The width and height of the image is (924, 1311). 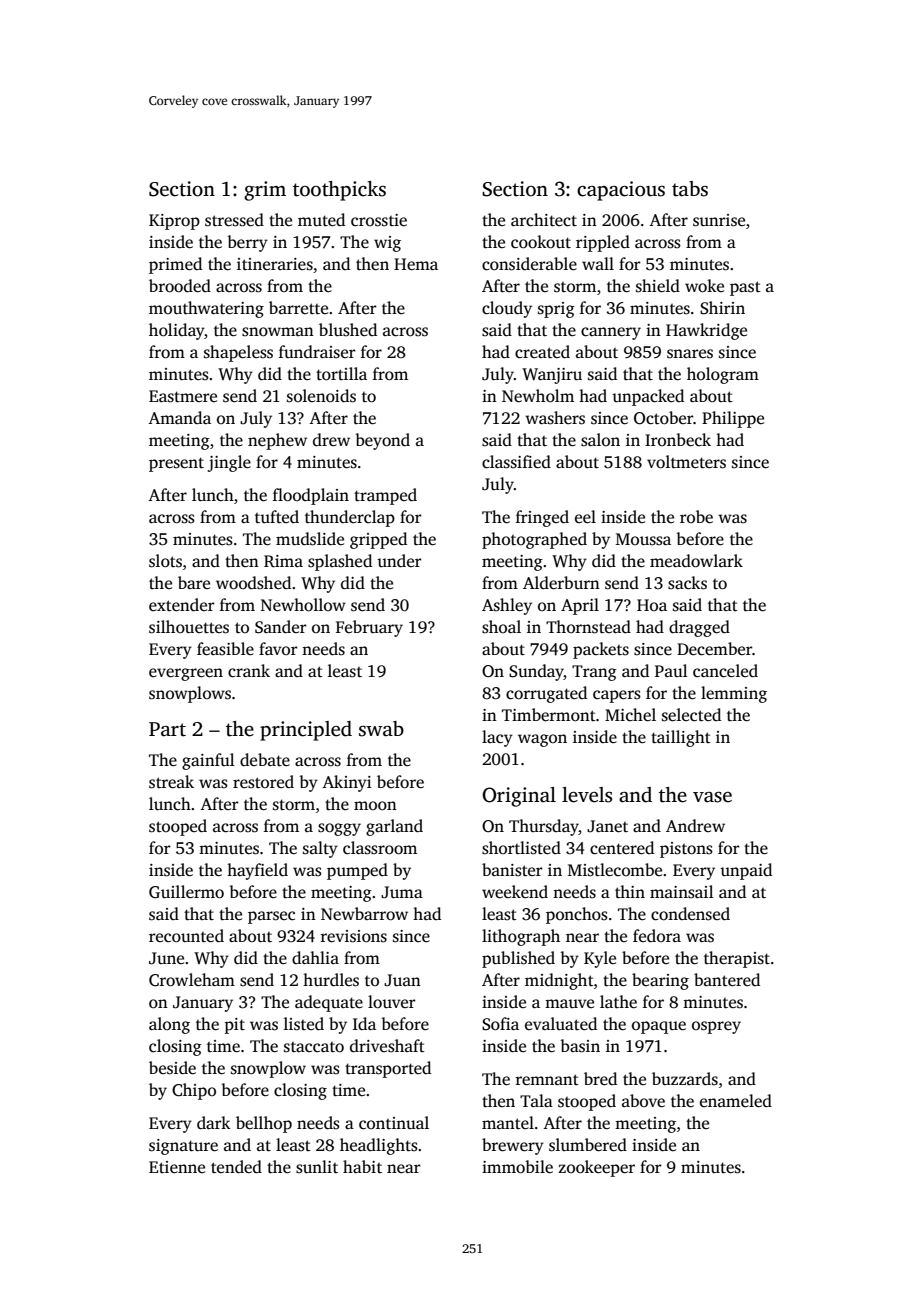 What do you see at coordinates (317, 1167) in the image?
I see `sunlit` at bounding box center [317, 1167].
